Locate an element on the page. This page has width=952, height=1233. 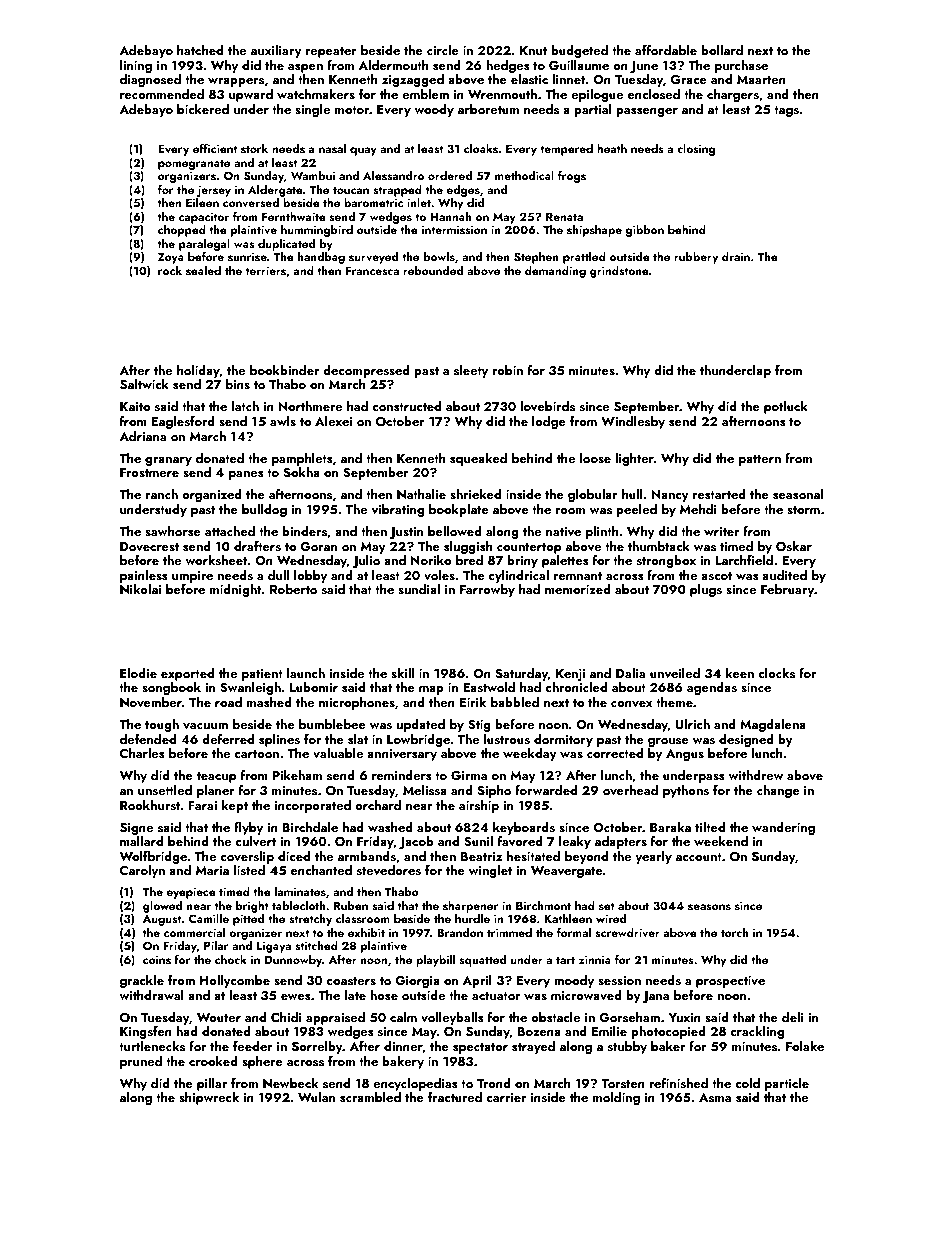
lining is located at coordinates (136, 66).
